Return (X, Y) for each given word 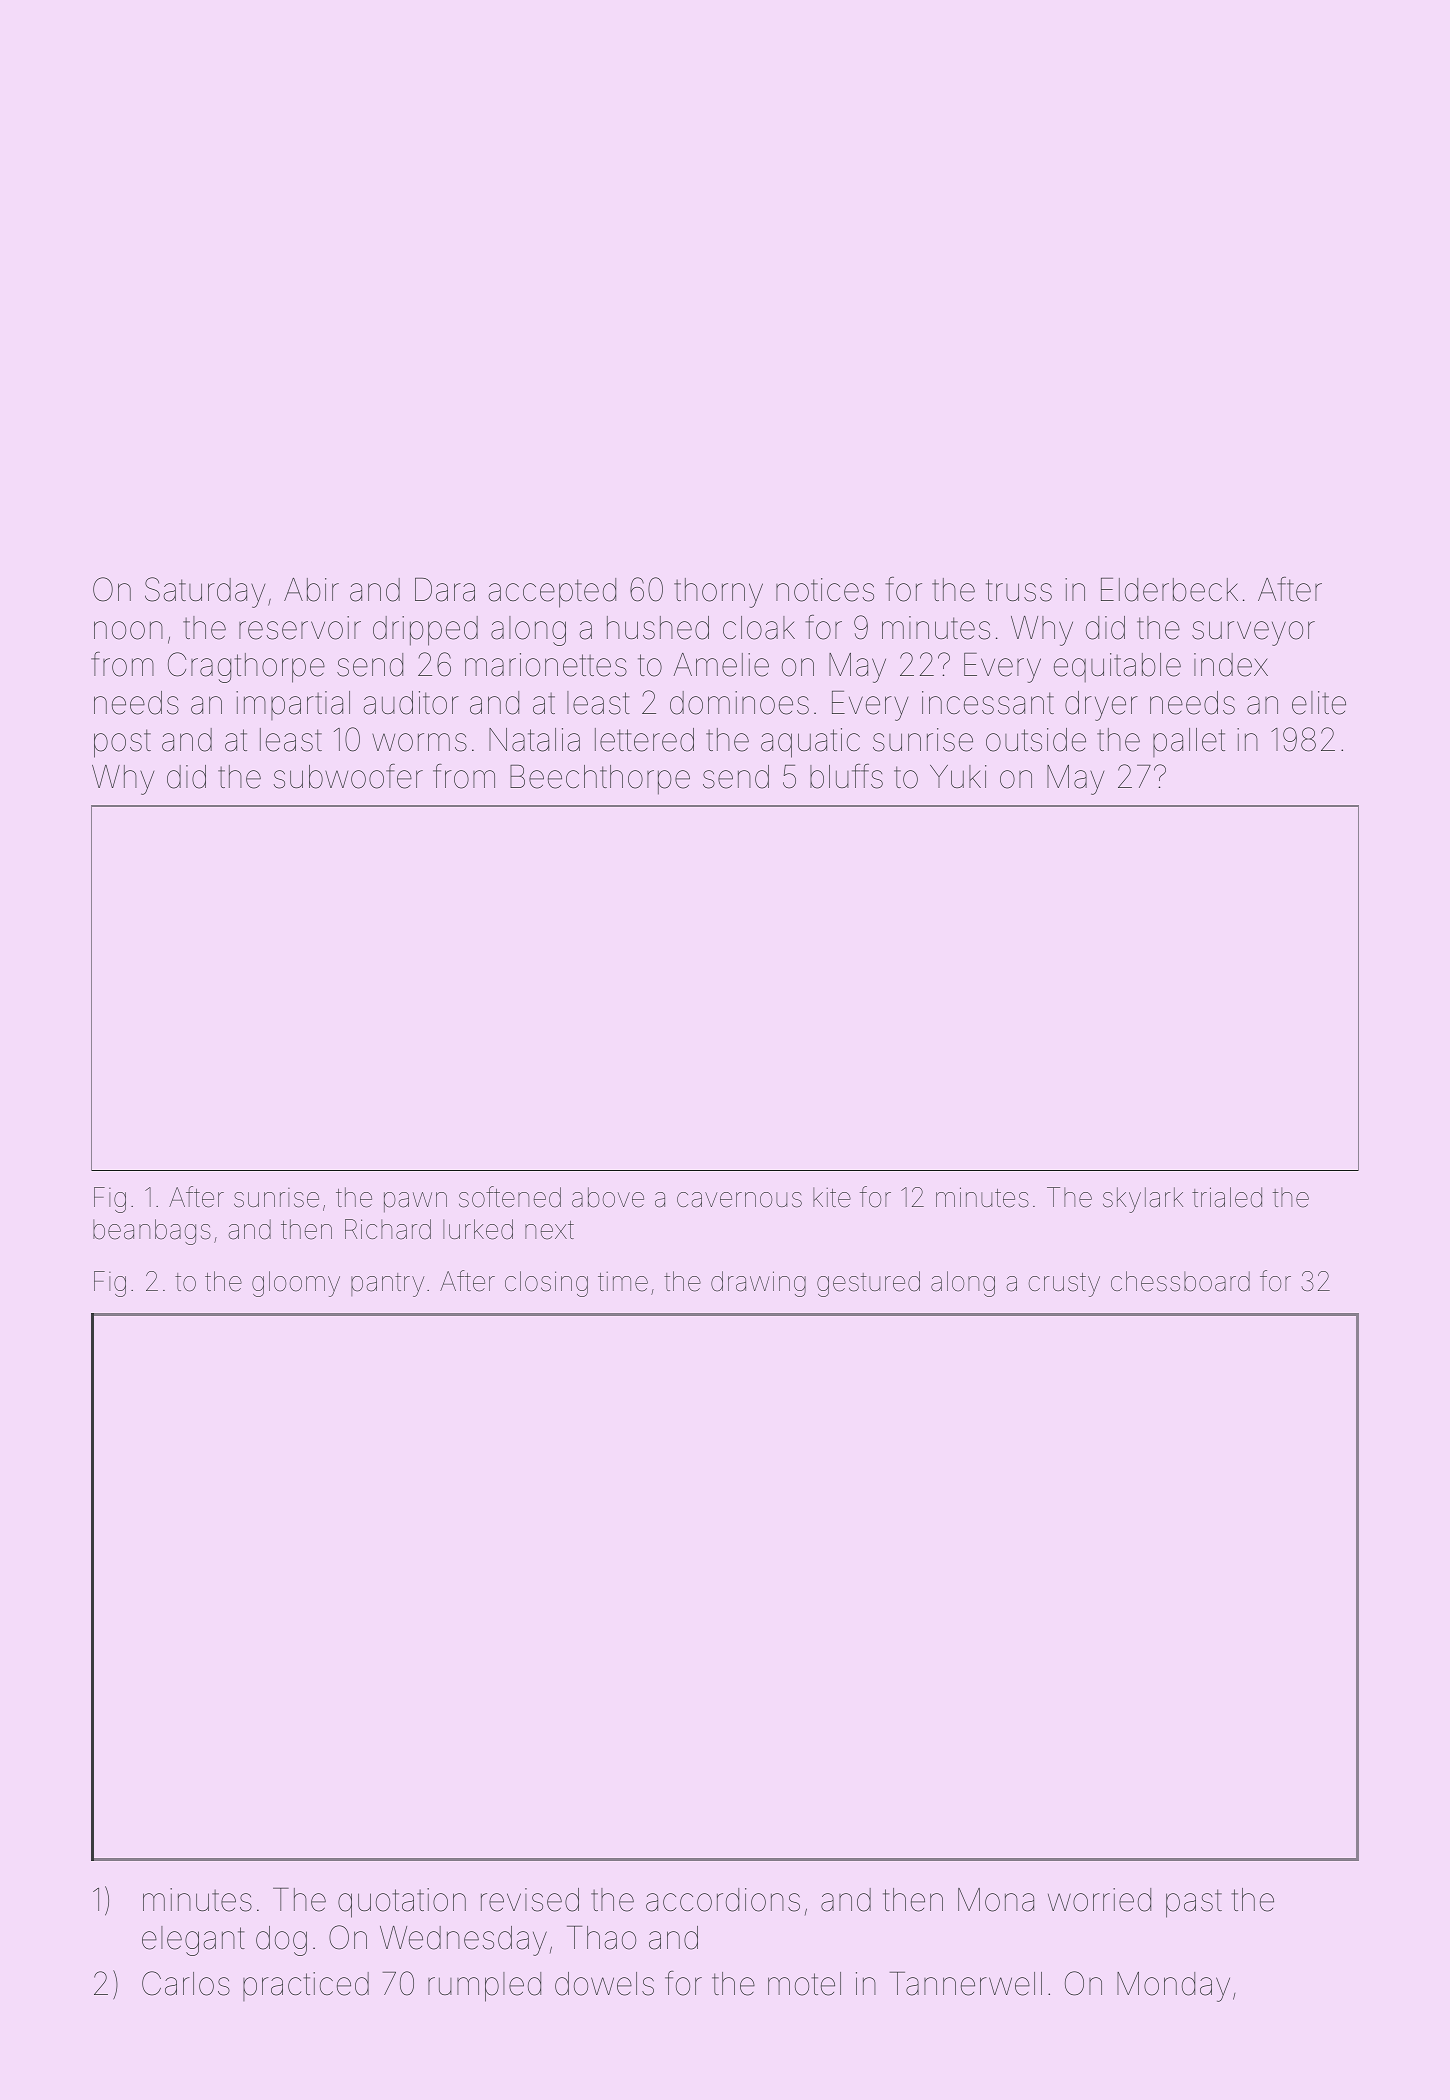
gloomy (296, 1284)
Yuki (958, 776)
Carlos (186, 1983)
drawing (758, 1284)
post (122, 743)
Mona (996, 1900)
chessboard (1180, 1281)
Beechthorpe (600, 780)
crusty (1064, 1285)
